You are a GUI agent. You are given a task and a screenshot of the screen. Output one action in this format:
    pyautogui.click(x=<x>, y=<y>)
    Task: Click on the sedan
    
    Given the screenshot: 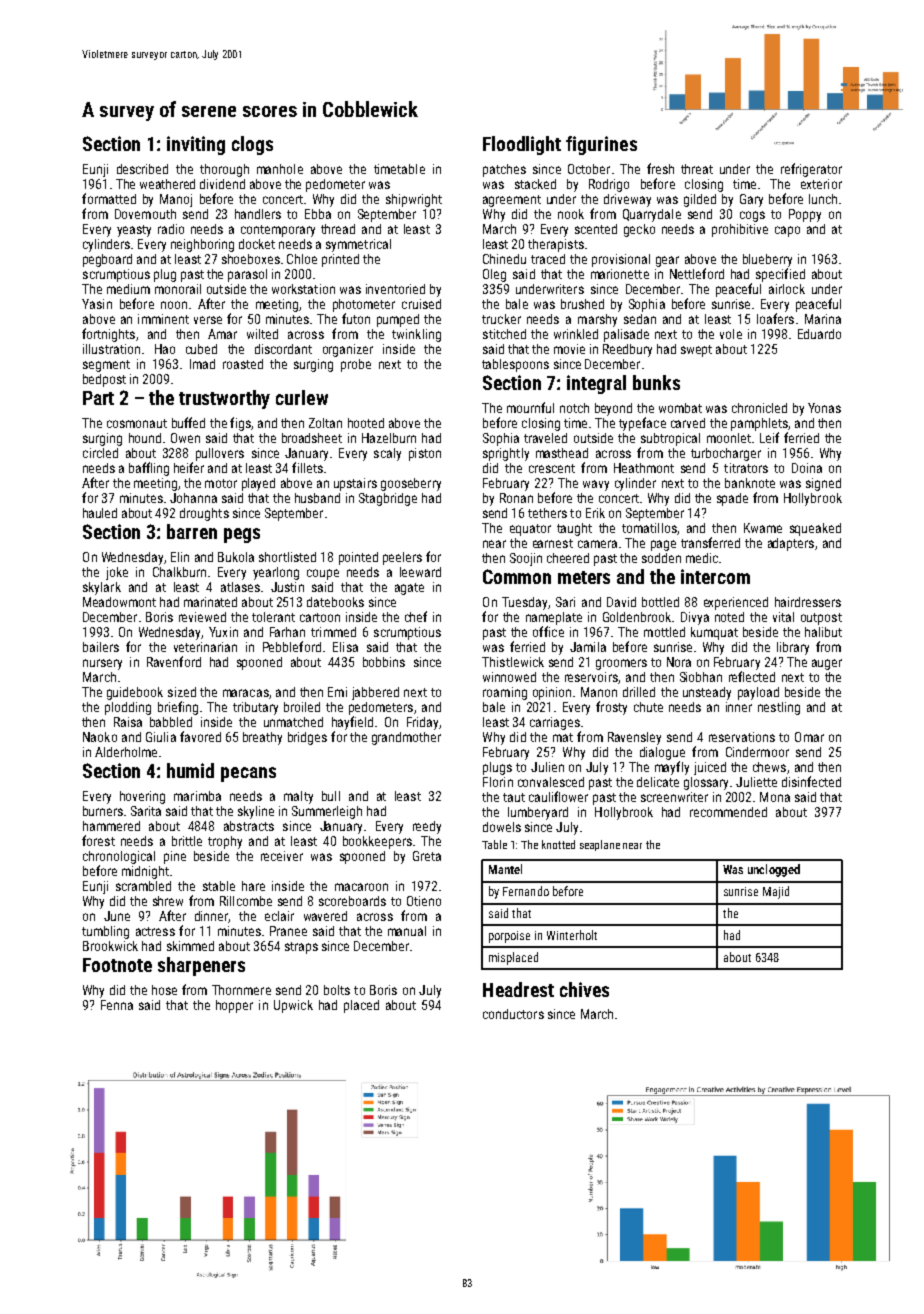 What is the action you would take?
    pyautogui.click(x=640, y=319)
